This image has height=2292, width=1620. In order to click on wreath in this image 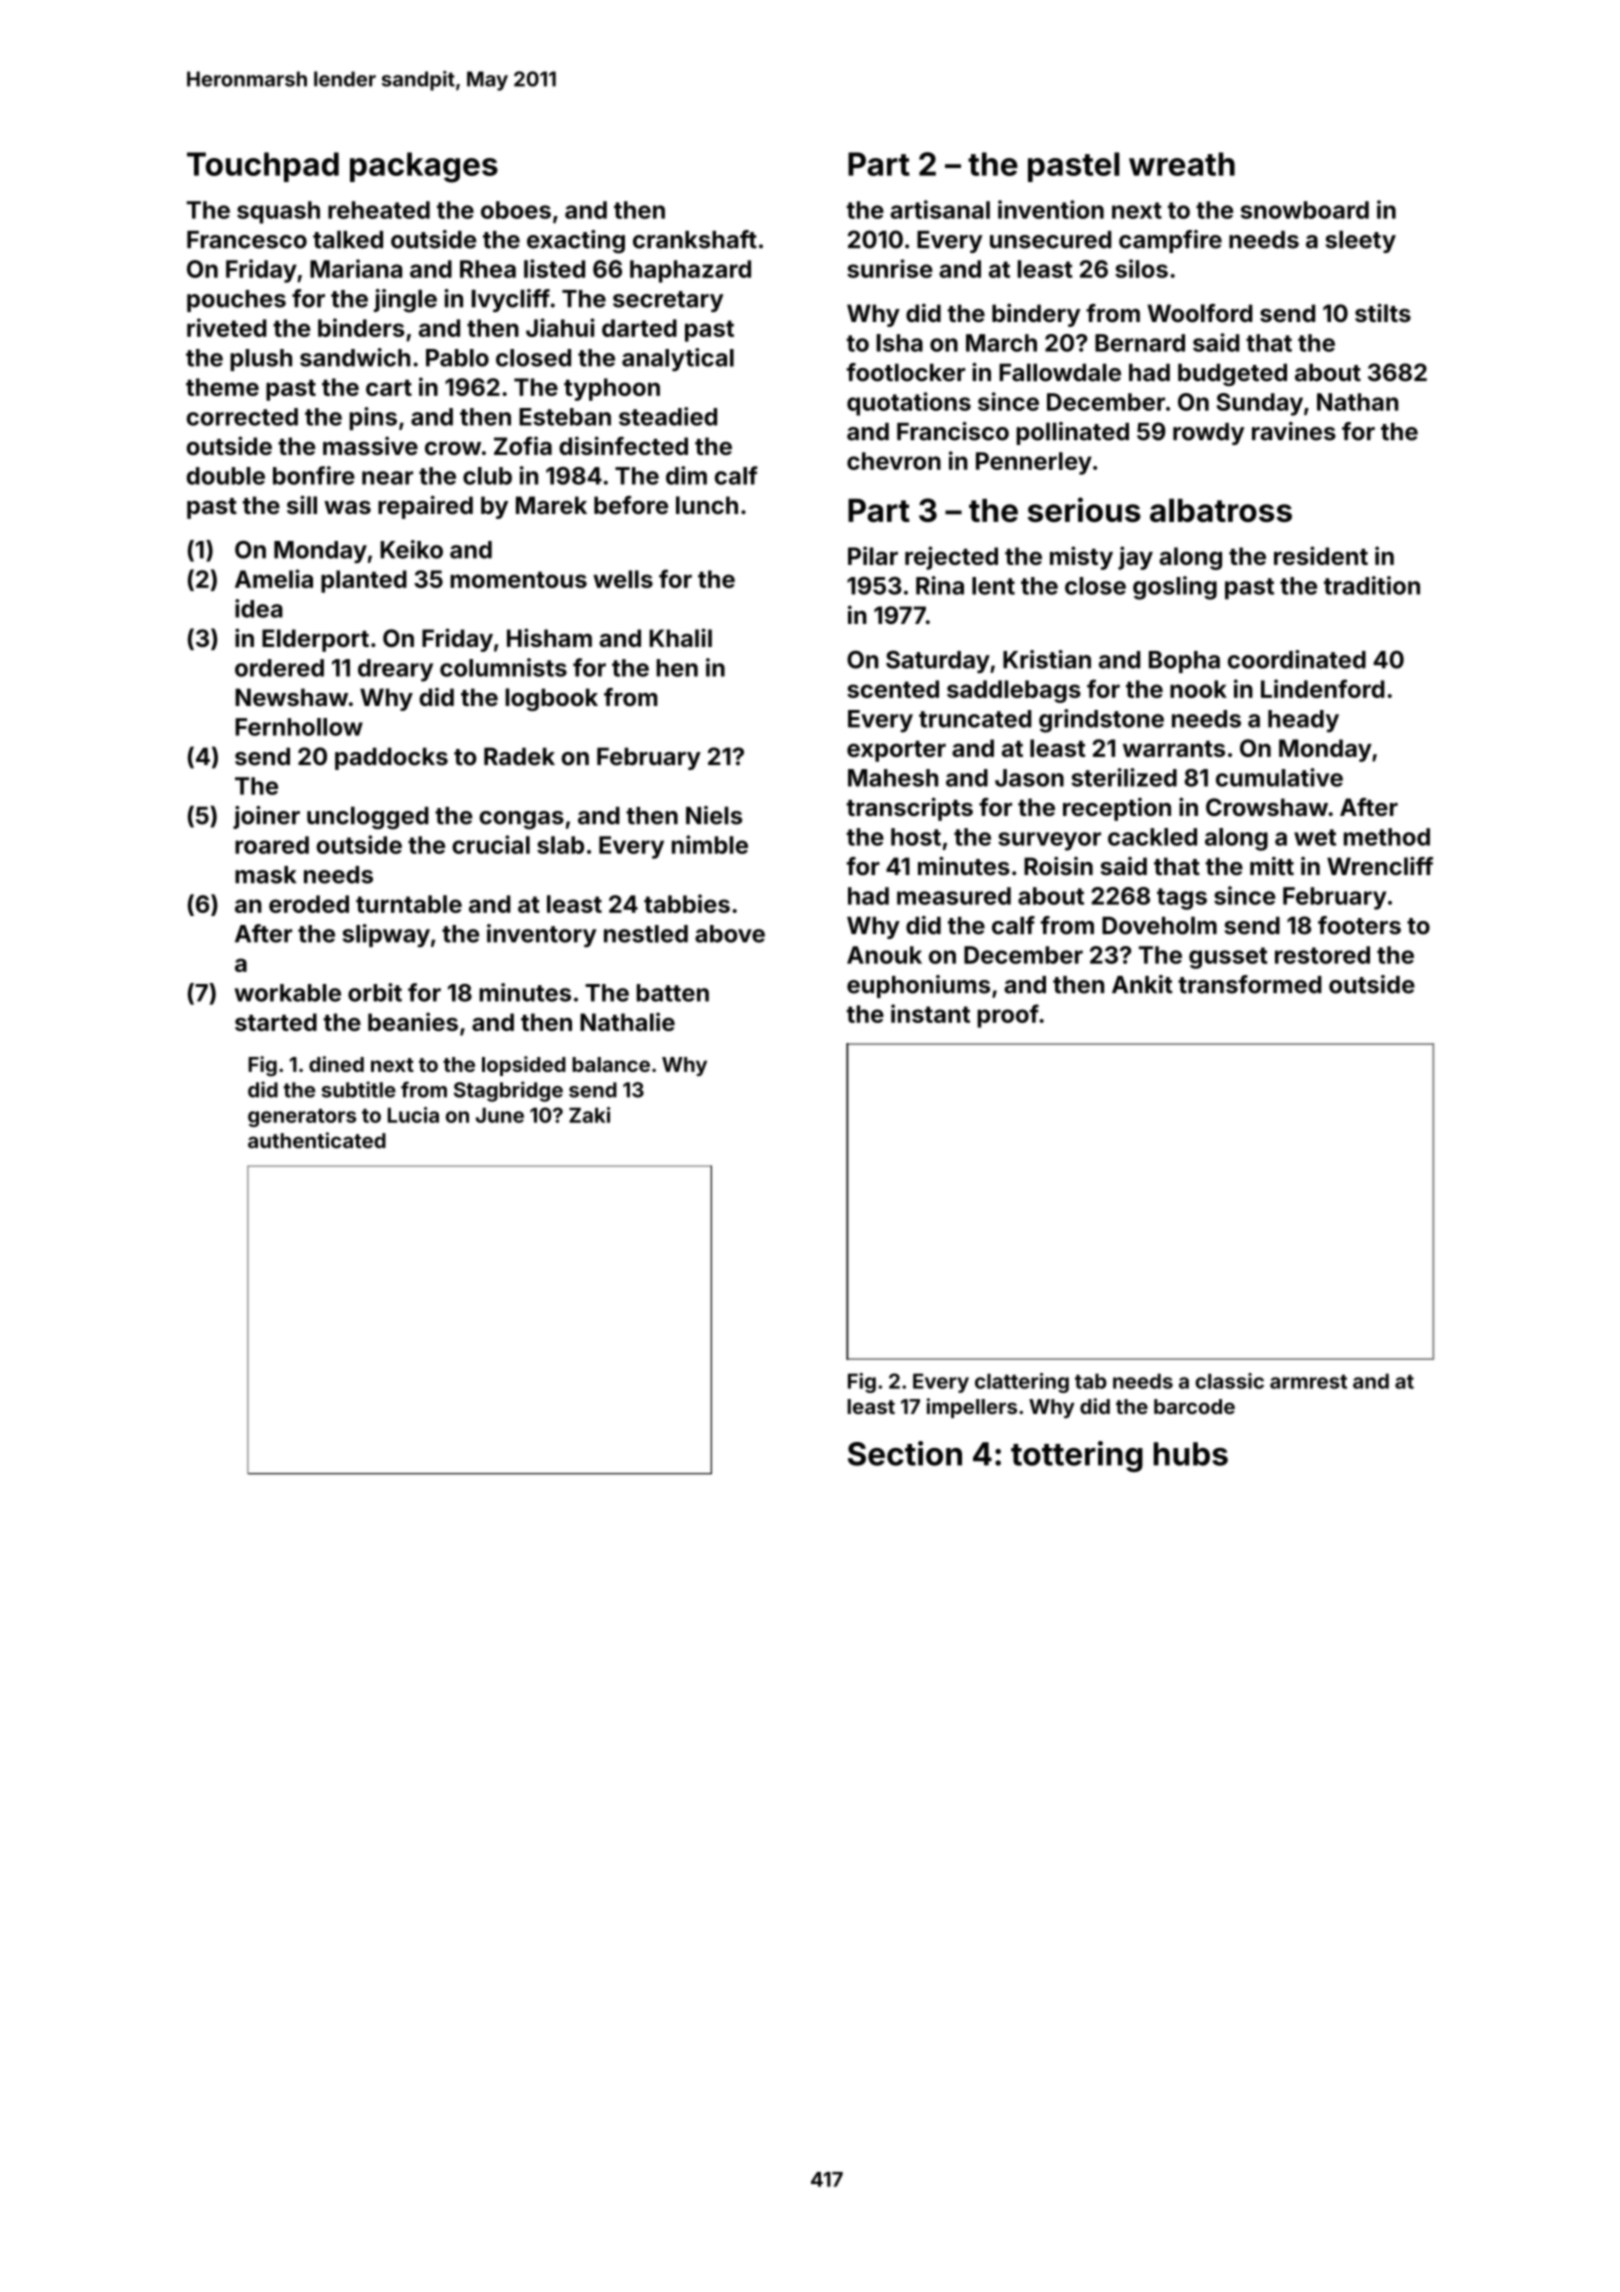, I will do `click(1182, 164)`.
